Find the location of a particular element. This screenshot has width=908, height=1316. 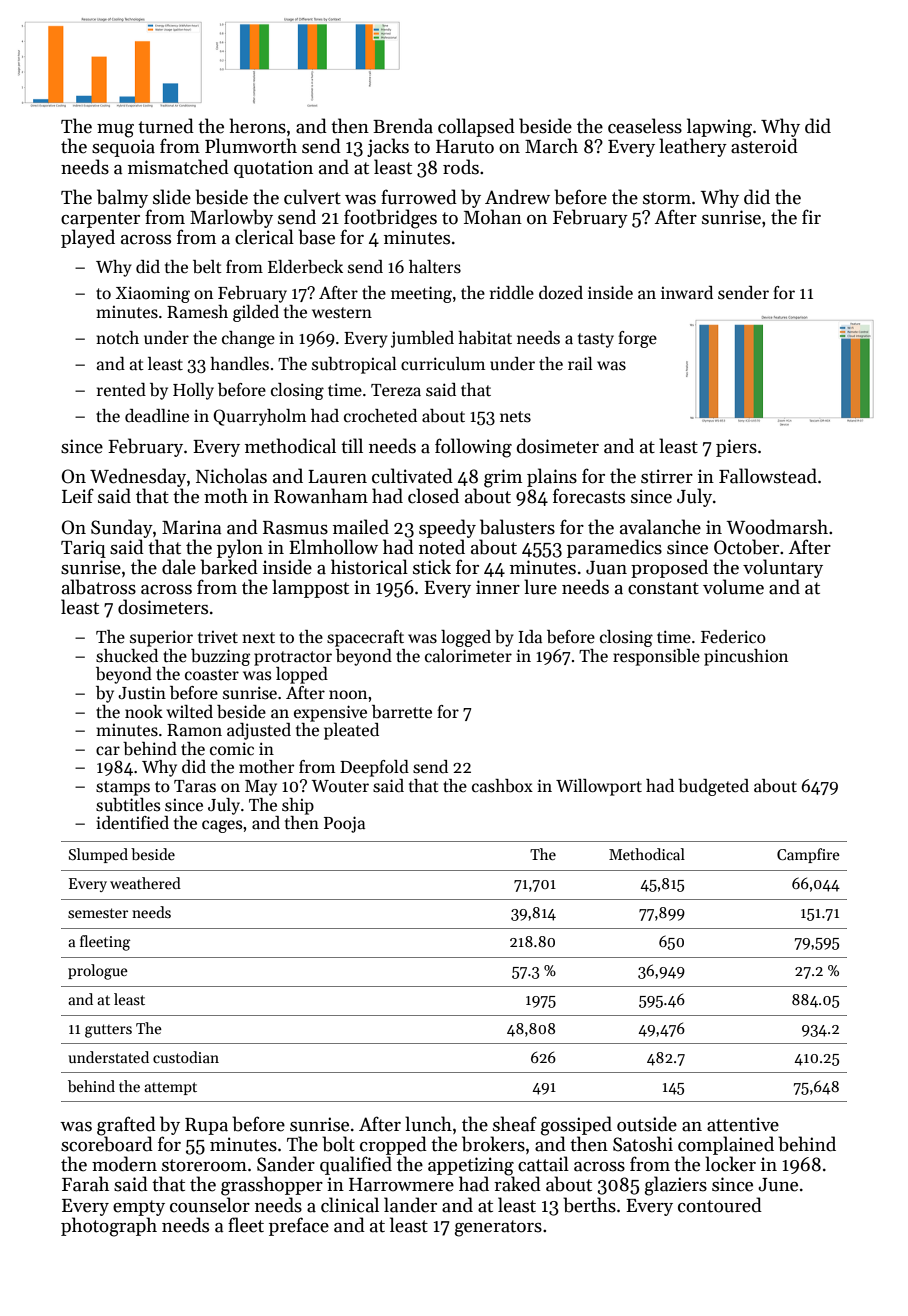

turned is located at coordinates (166, 126).
